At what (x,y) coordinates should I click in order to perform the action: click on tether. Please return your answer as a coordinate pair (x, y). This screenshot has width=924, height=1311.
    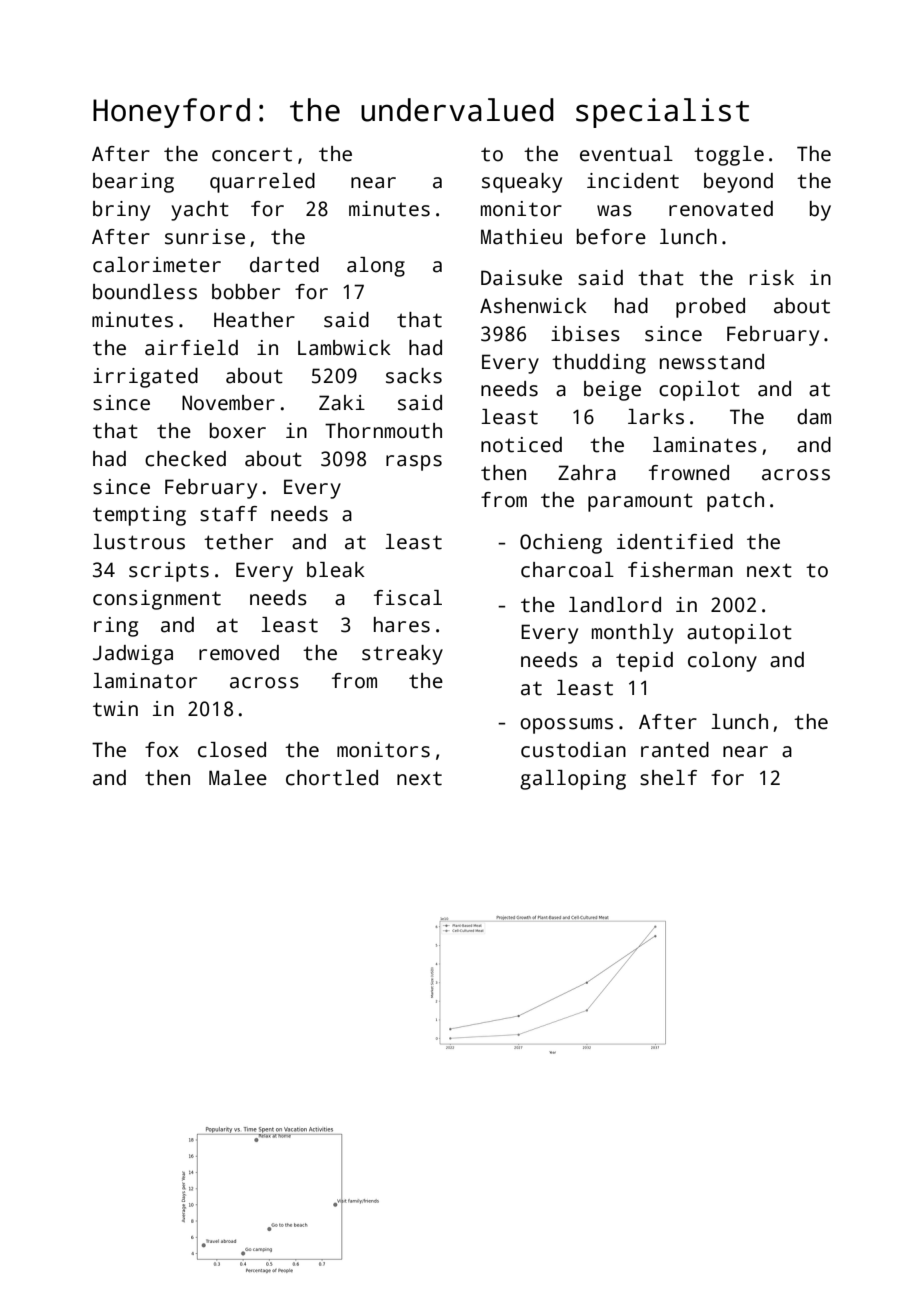
    Looking at the image, I should click on (238, 542).
